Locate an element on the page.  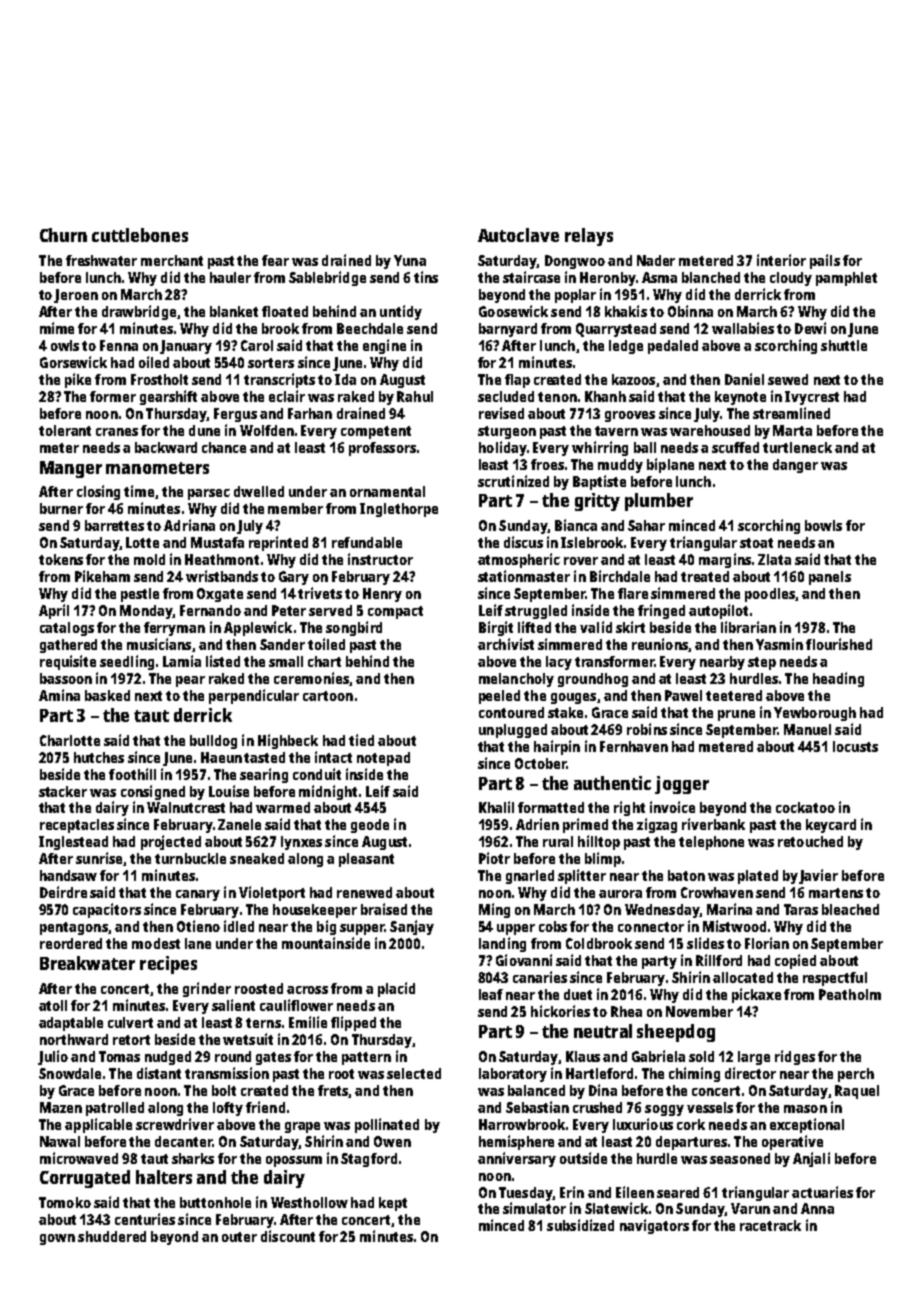
pickaxe is located at coordinates (756, 995).
